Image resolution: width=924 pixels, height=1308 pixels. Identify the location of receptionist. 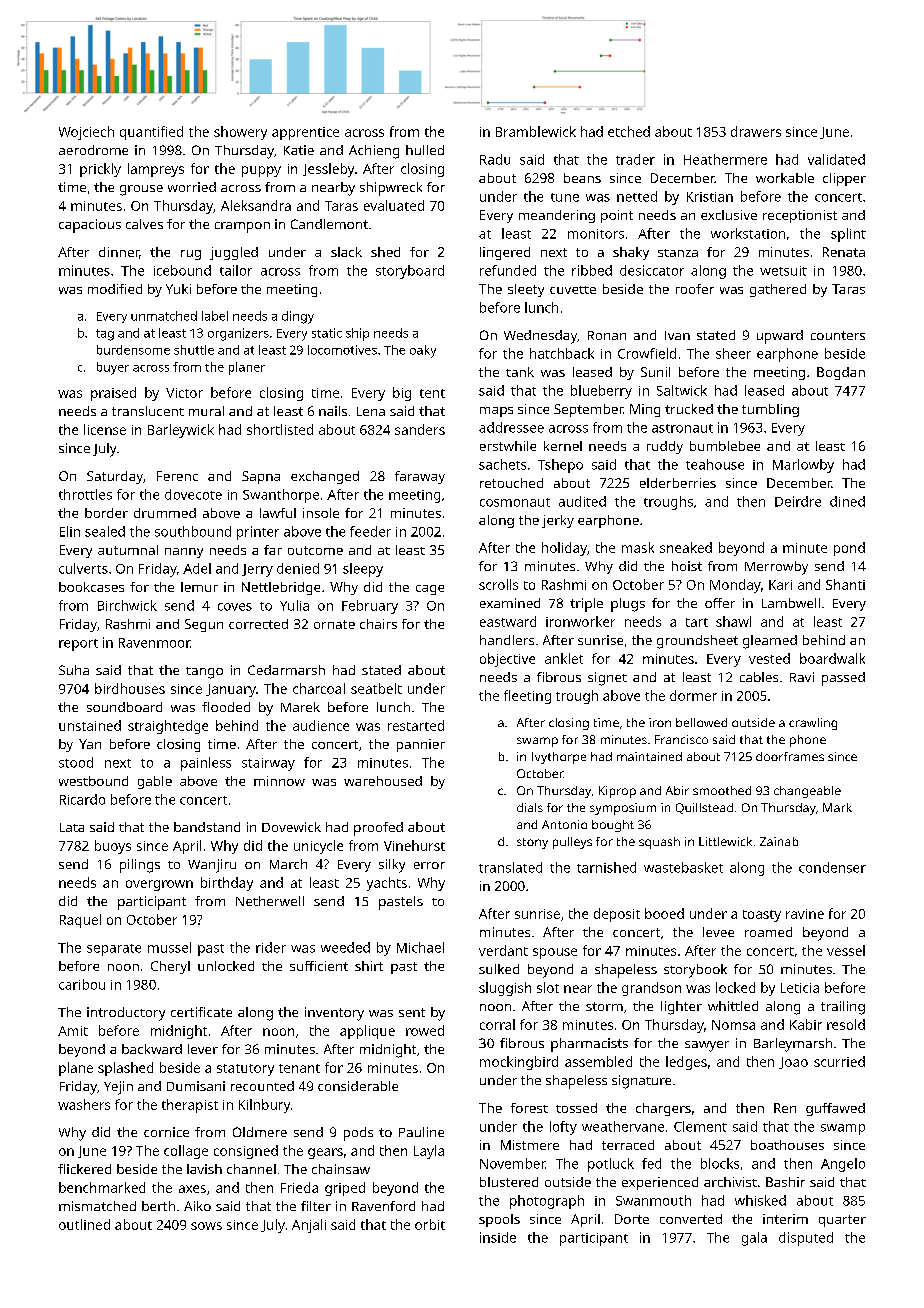
(800, 216).
